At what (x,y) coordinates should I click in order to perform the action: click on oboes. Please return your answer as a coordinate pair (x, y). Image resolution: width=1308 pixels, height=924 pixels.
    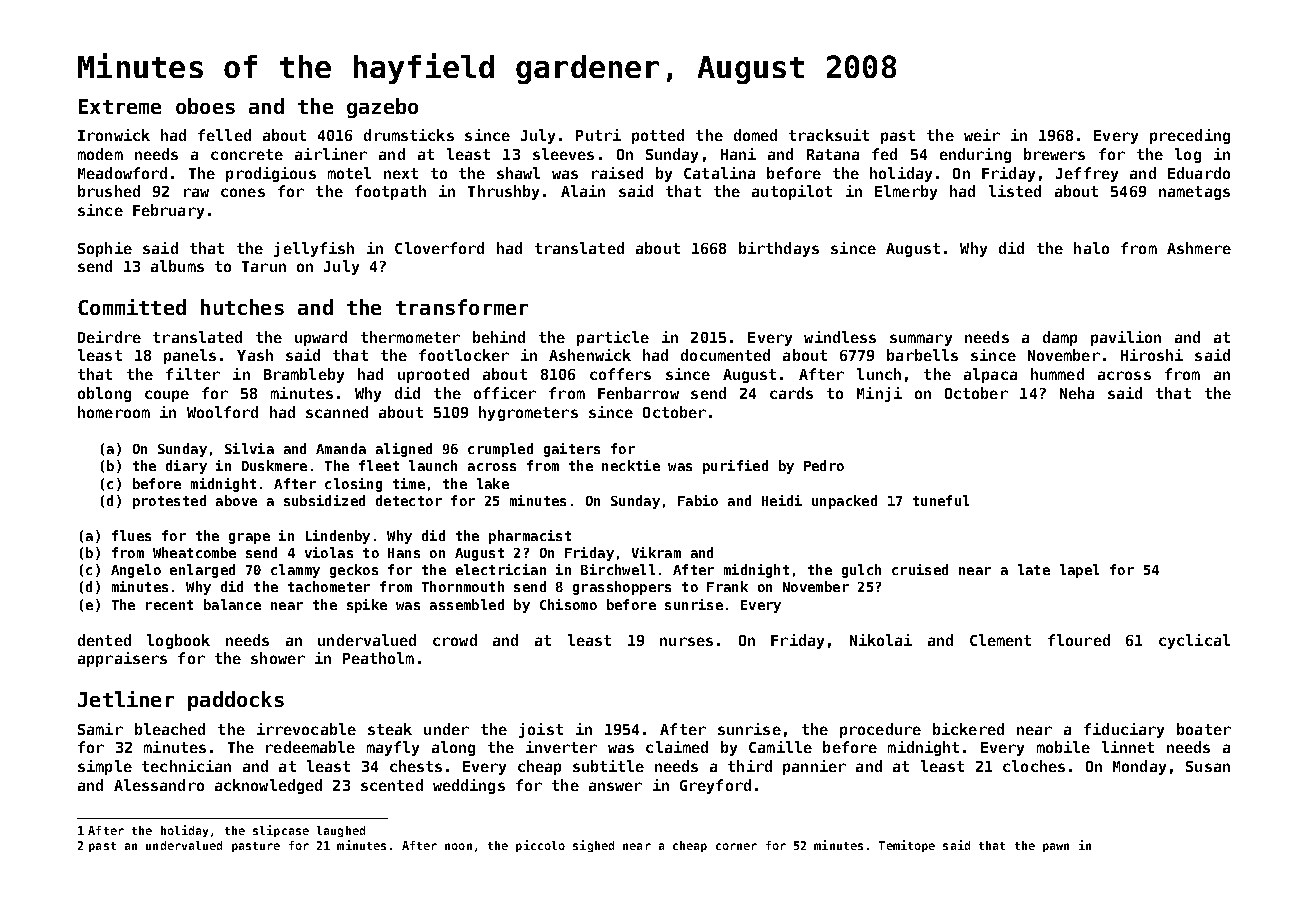
    Looking at the image, I should click on (205, 106).
